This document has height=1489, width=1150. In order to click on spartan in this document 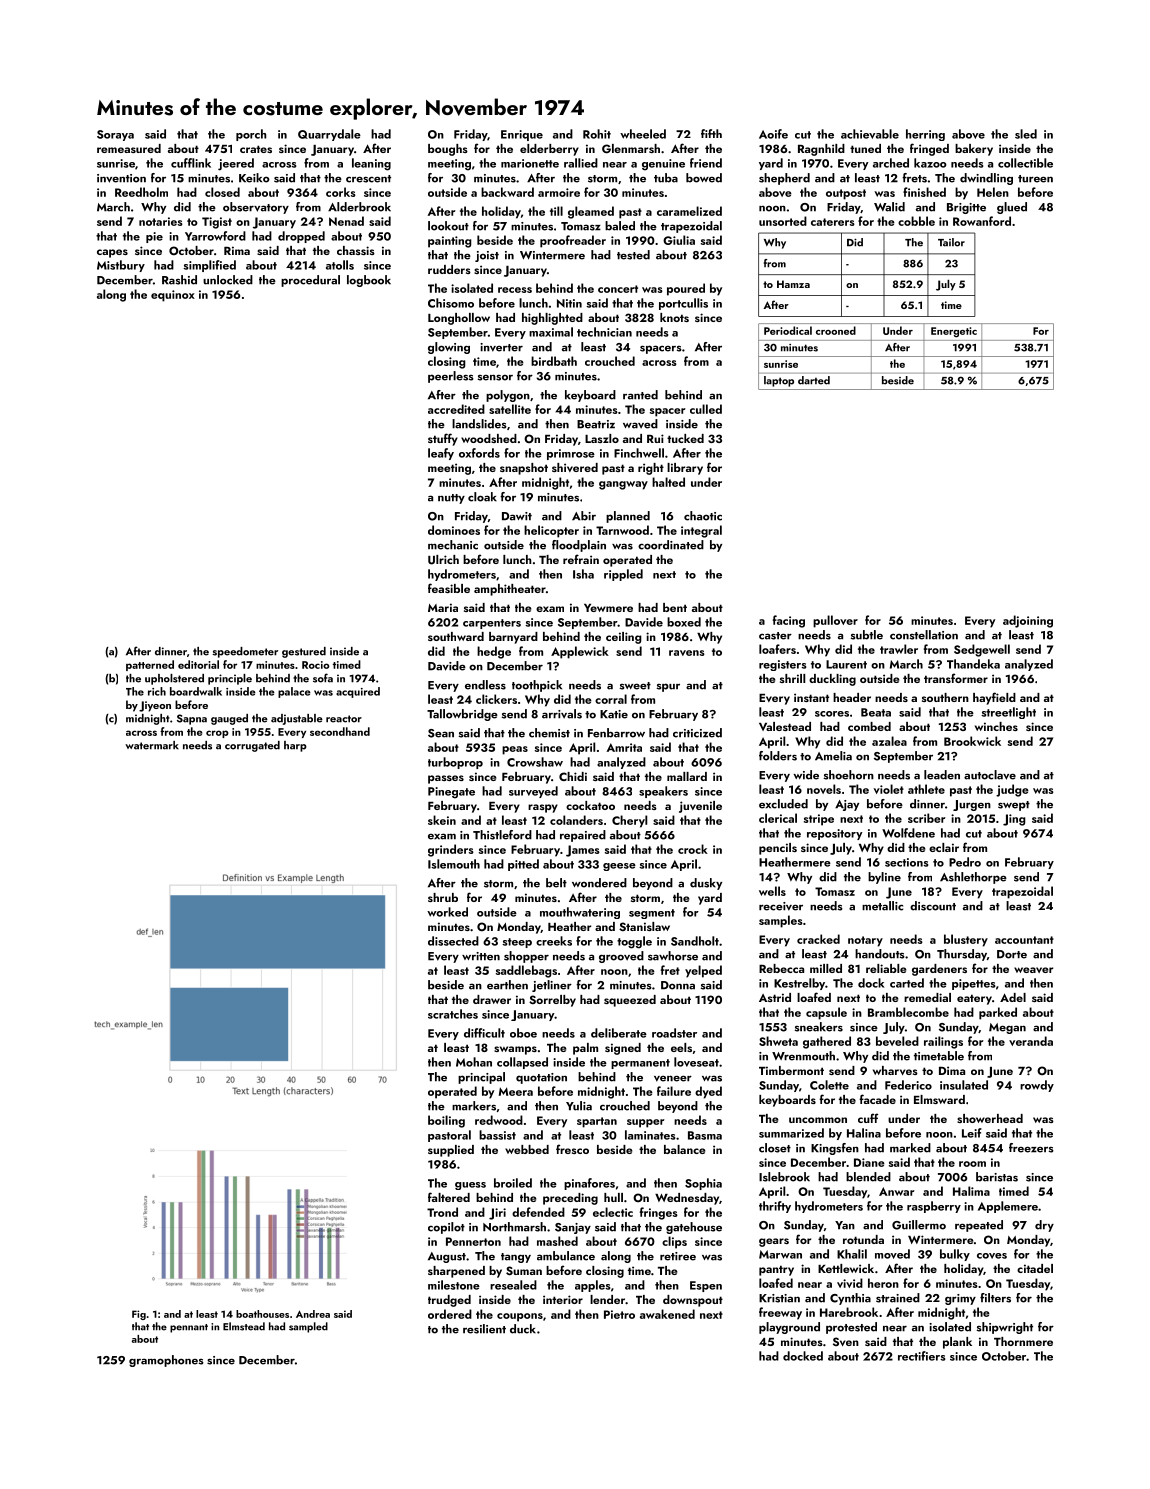, I will do `click(597, 1122)`.
